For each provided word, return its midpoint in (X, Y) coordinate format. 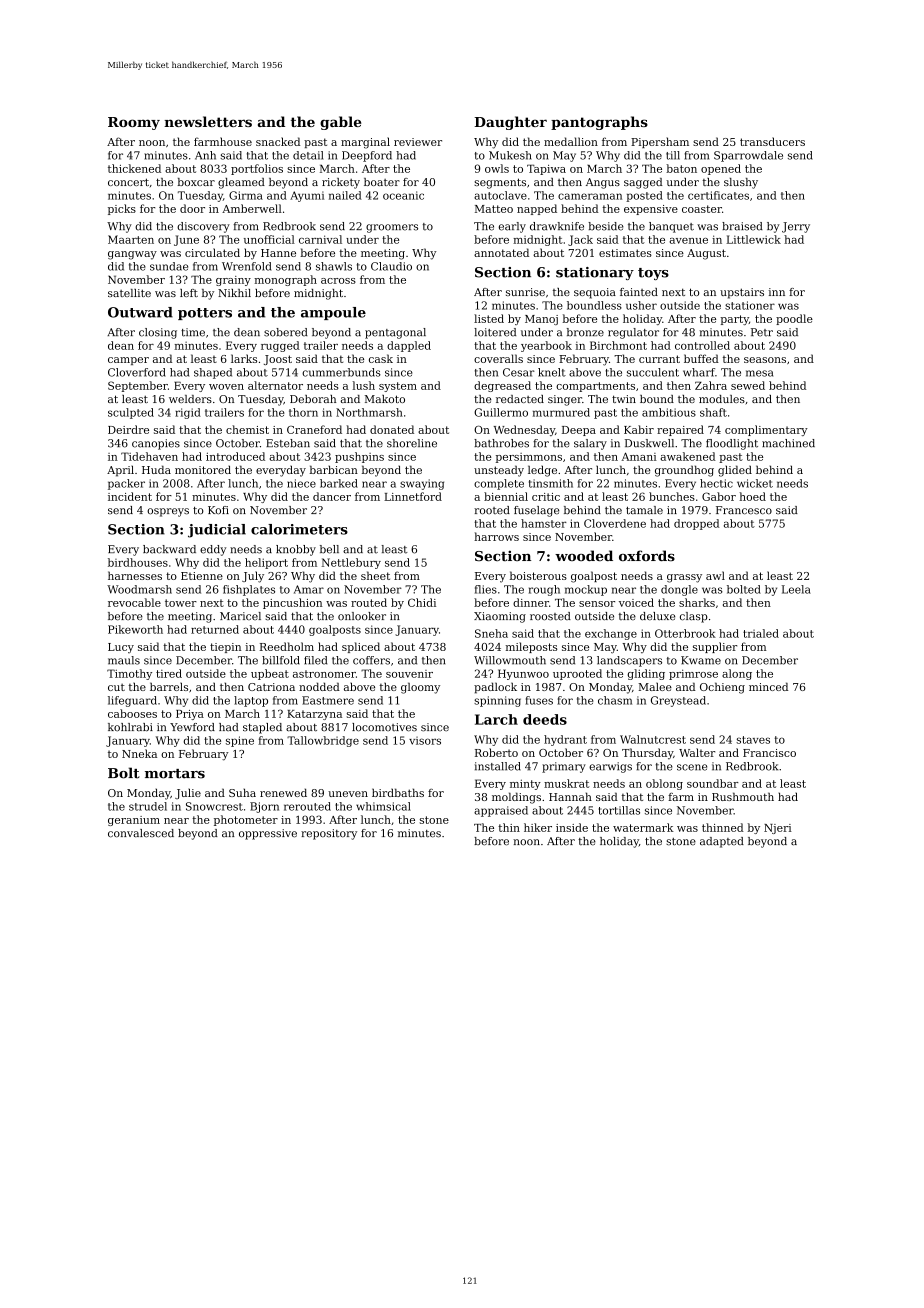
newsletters (208, 121)
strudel (148, 806)
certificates (718, 195)
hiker (538, 827)
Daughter (511, 123)
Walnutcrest (653, 739)
